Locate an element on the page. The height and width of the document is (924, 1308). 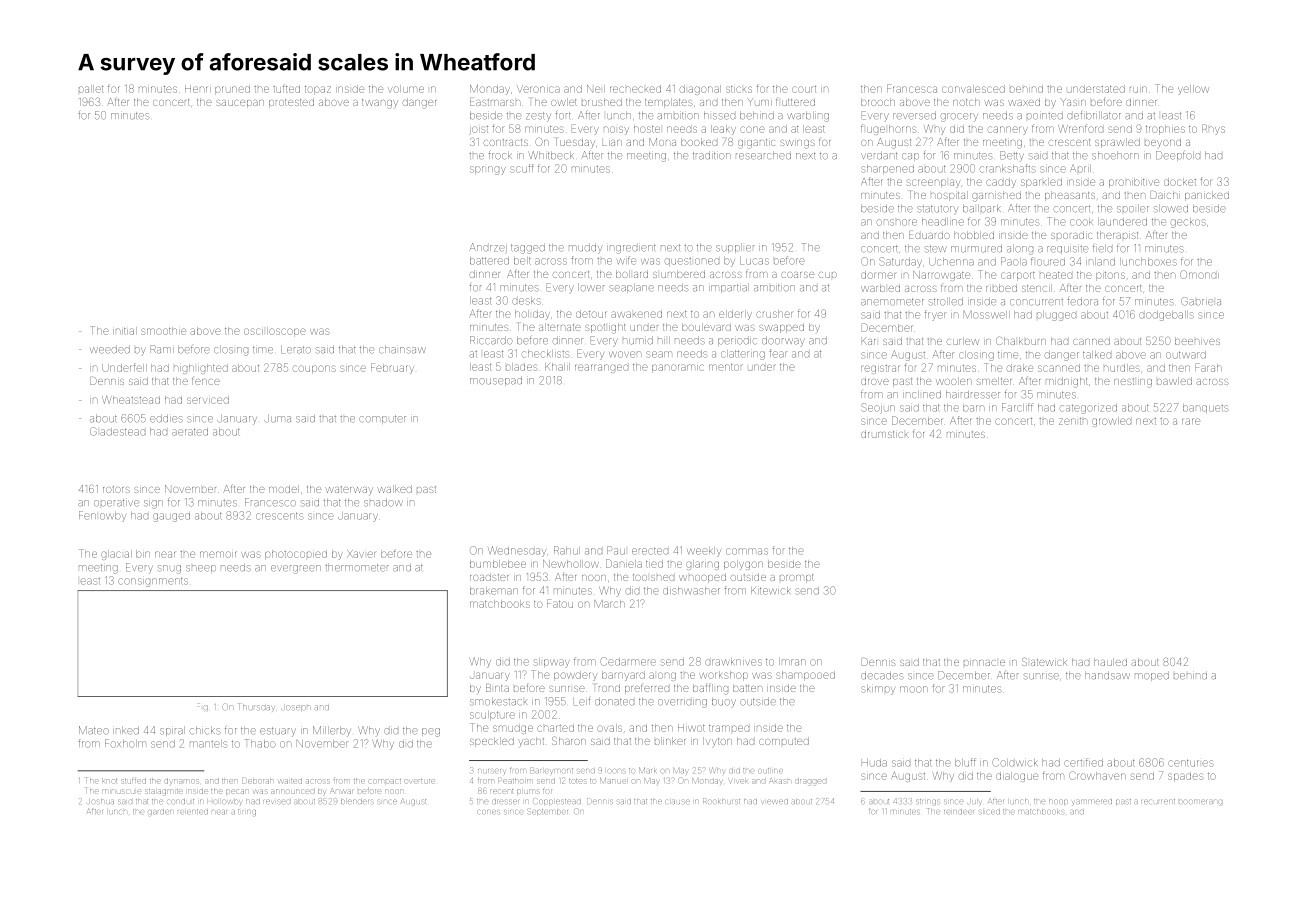
scuff is located at coordinates (522, 168).
